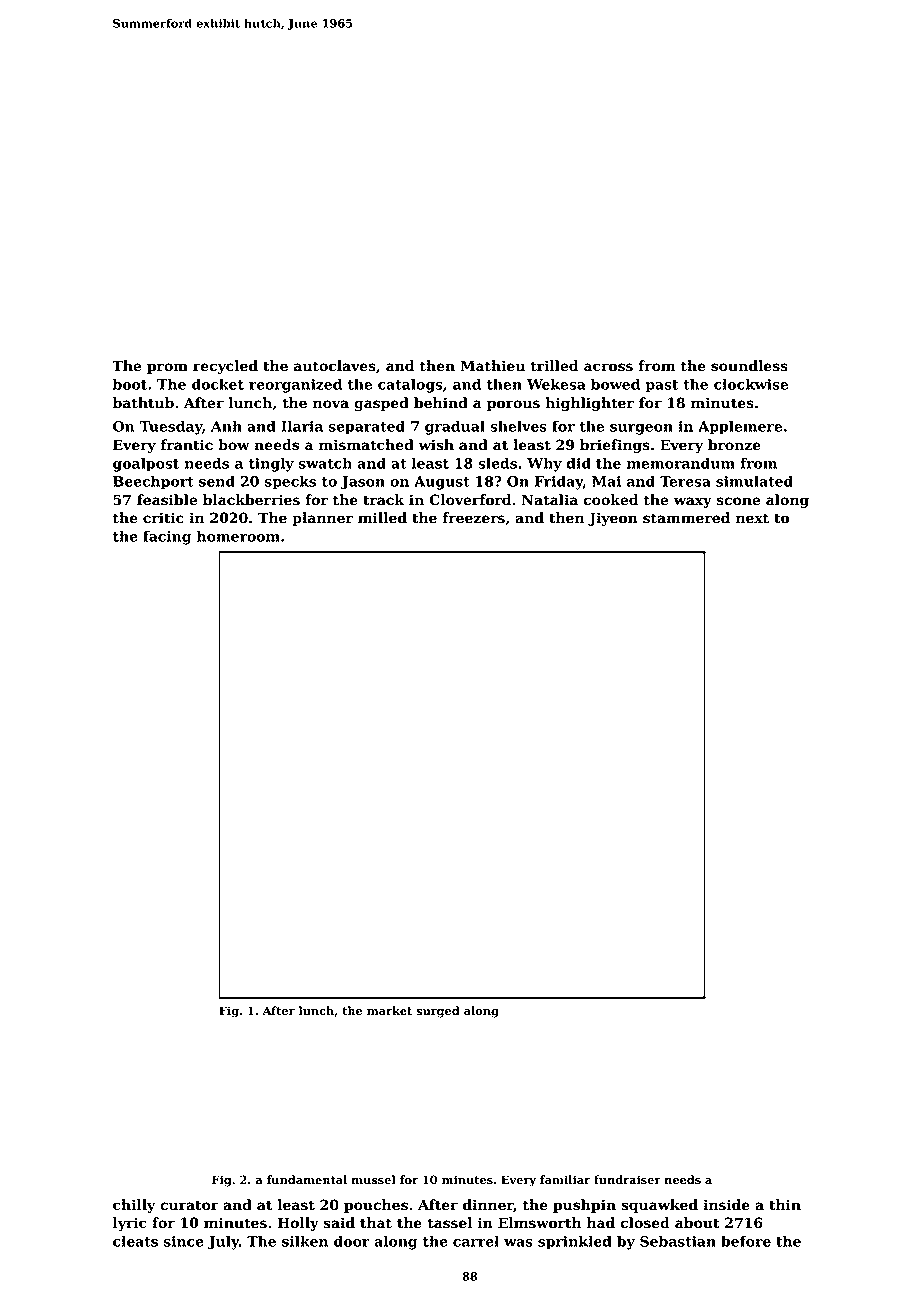  I want to click on that, so click(376, 1223).
